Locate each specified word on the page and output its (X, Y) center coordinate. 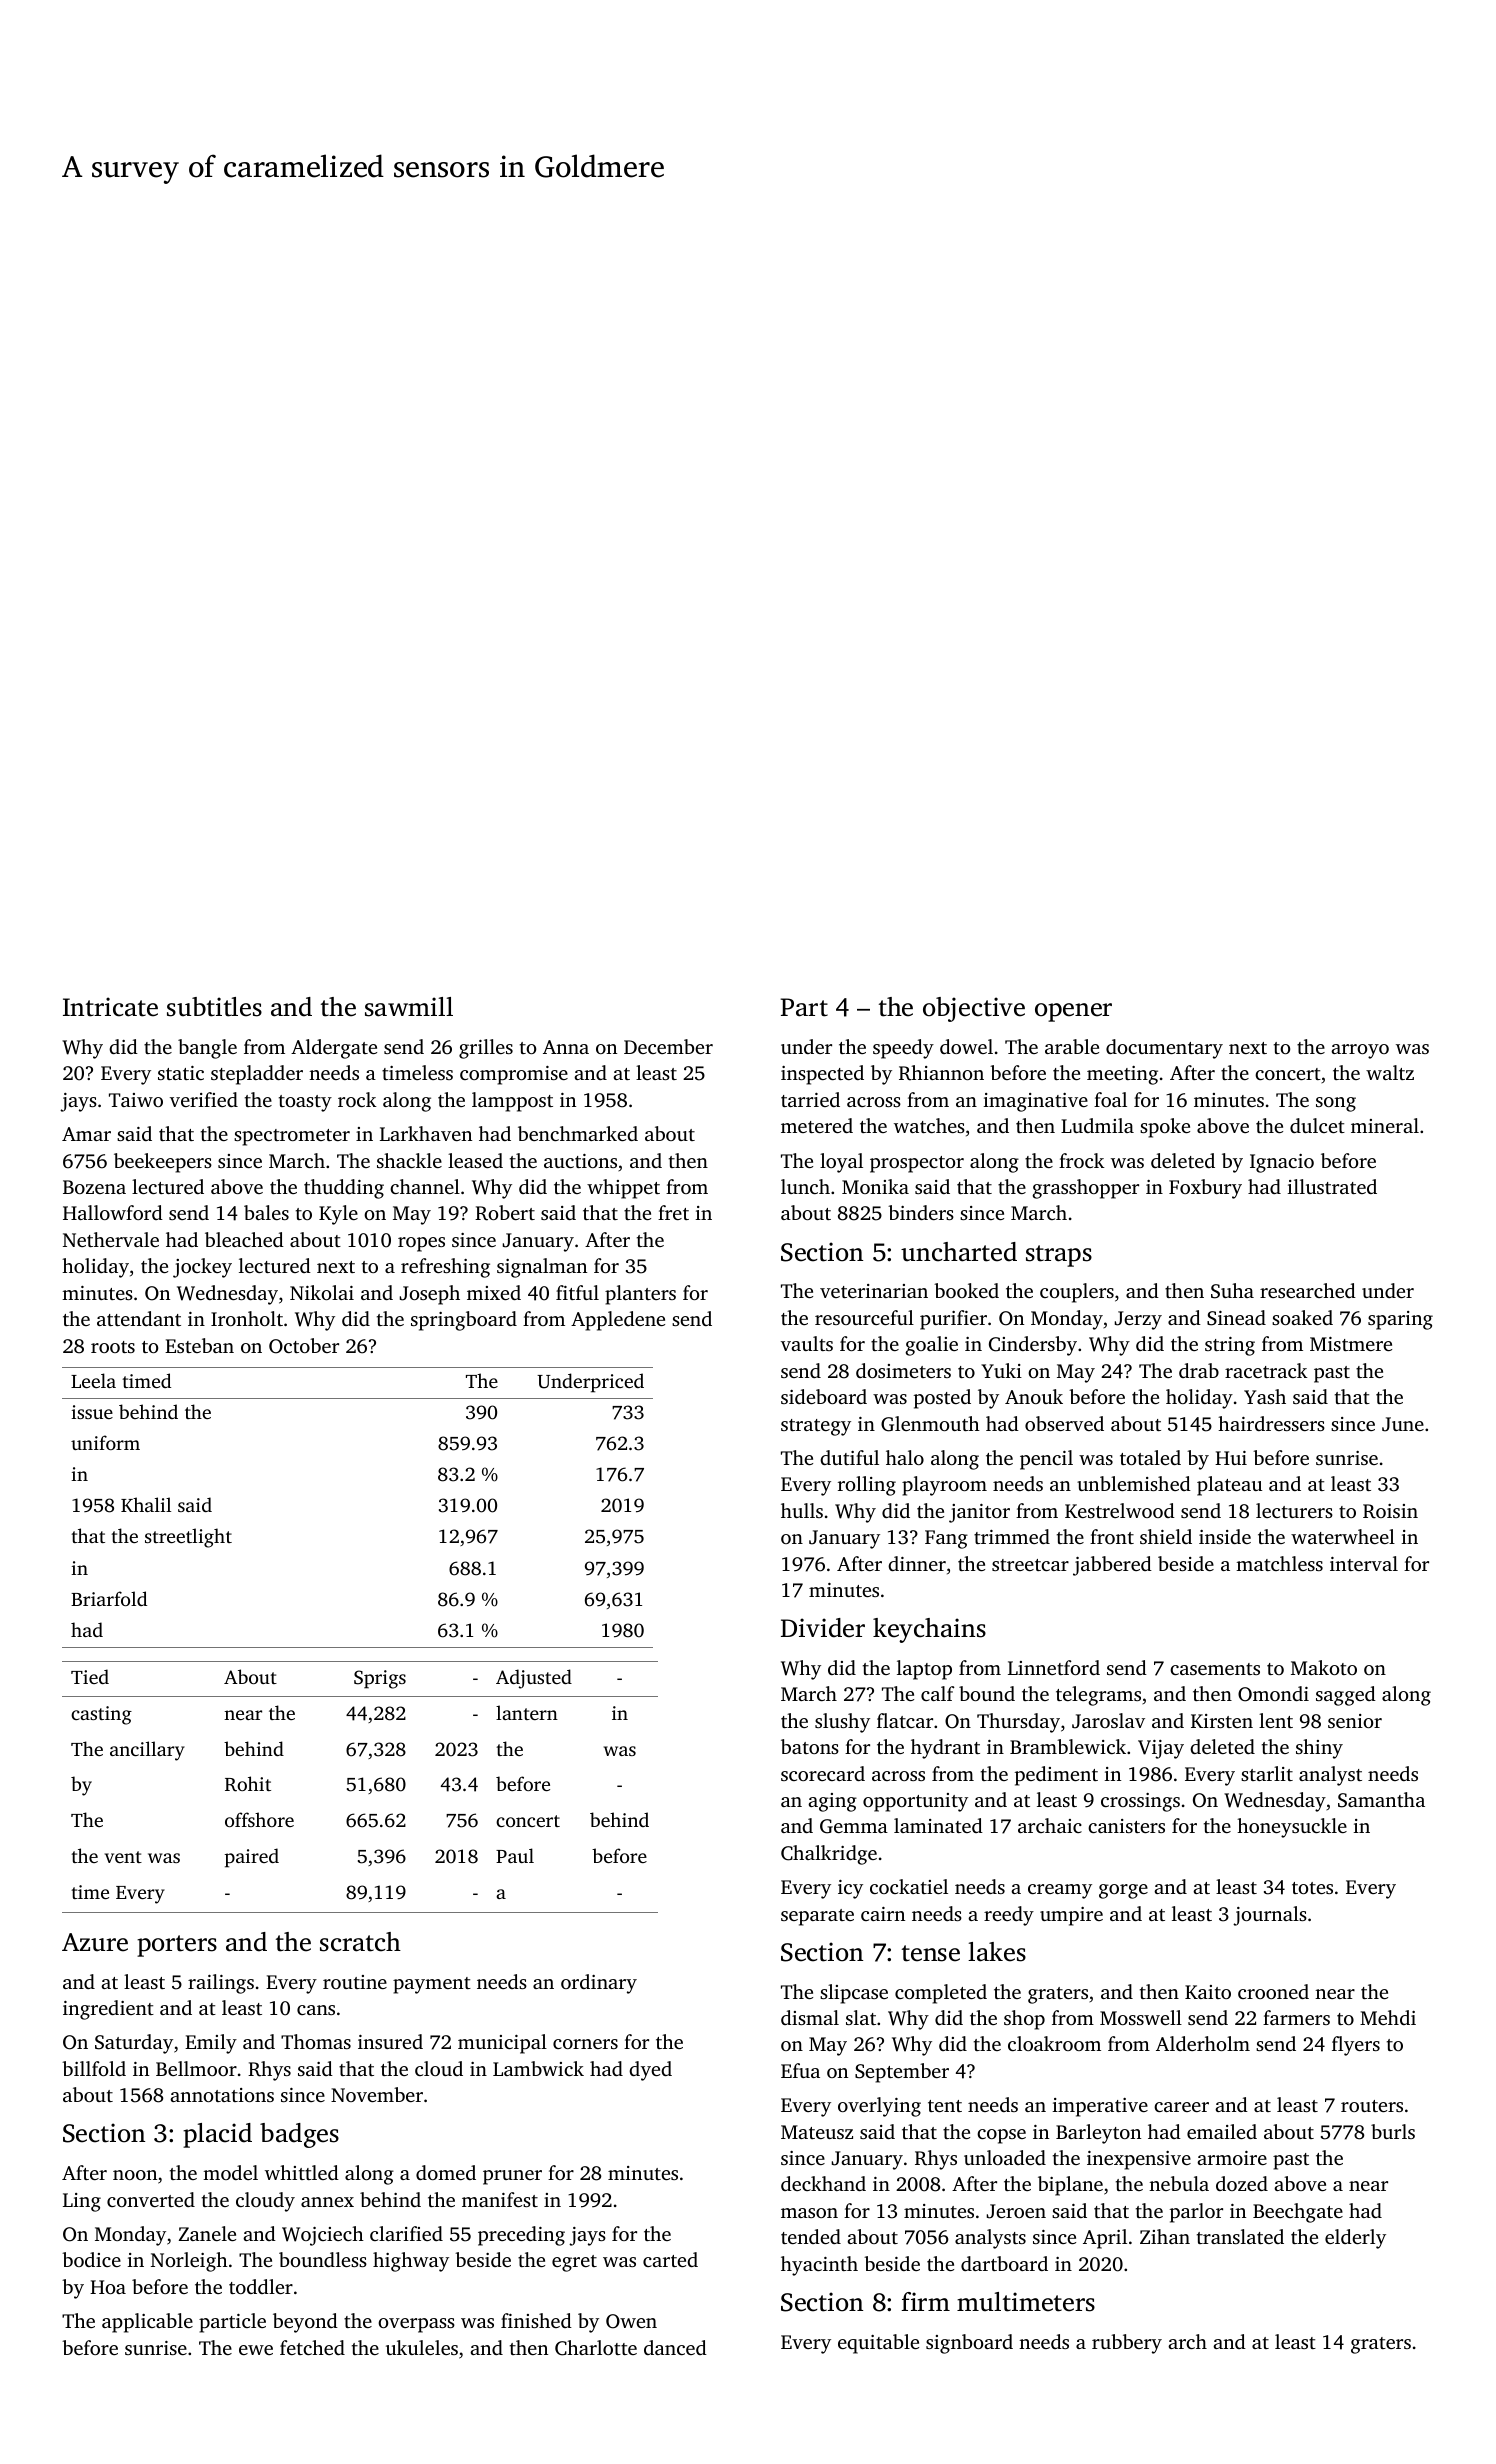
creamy (1060, 1891)
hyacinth (819, 2266)
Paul (515, 1855)
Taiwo (136, 1100)
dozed (1242, 2183)
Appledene (618, 1321)
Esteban (199, 1345)
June (1403, 1424)
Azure (95, 1942)
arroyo (1360, 1051)
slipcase (854, 1994)
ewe (256, 2350)
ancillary (147, 1751)
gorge (1123, 1891)
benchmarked (578, 1133)
